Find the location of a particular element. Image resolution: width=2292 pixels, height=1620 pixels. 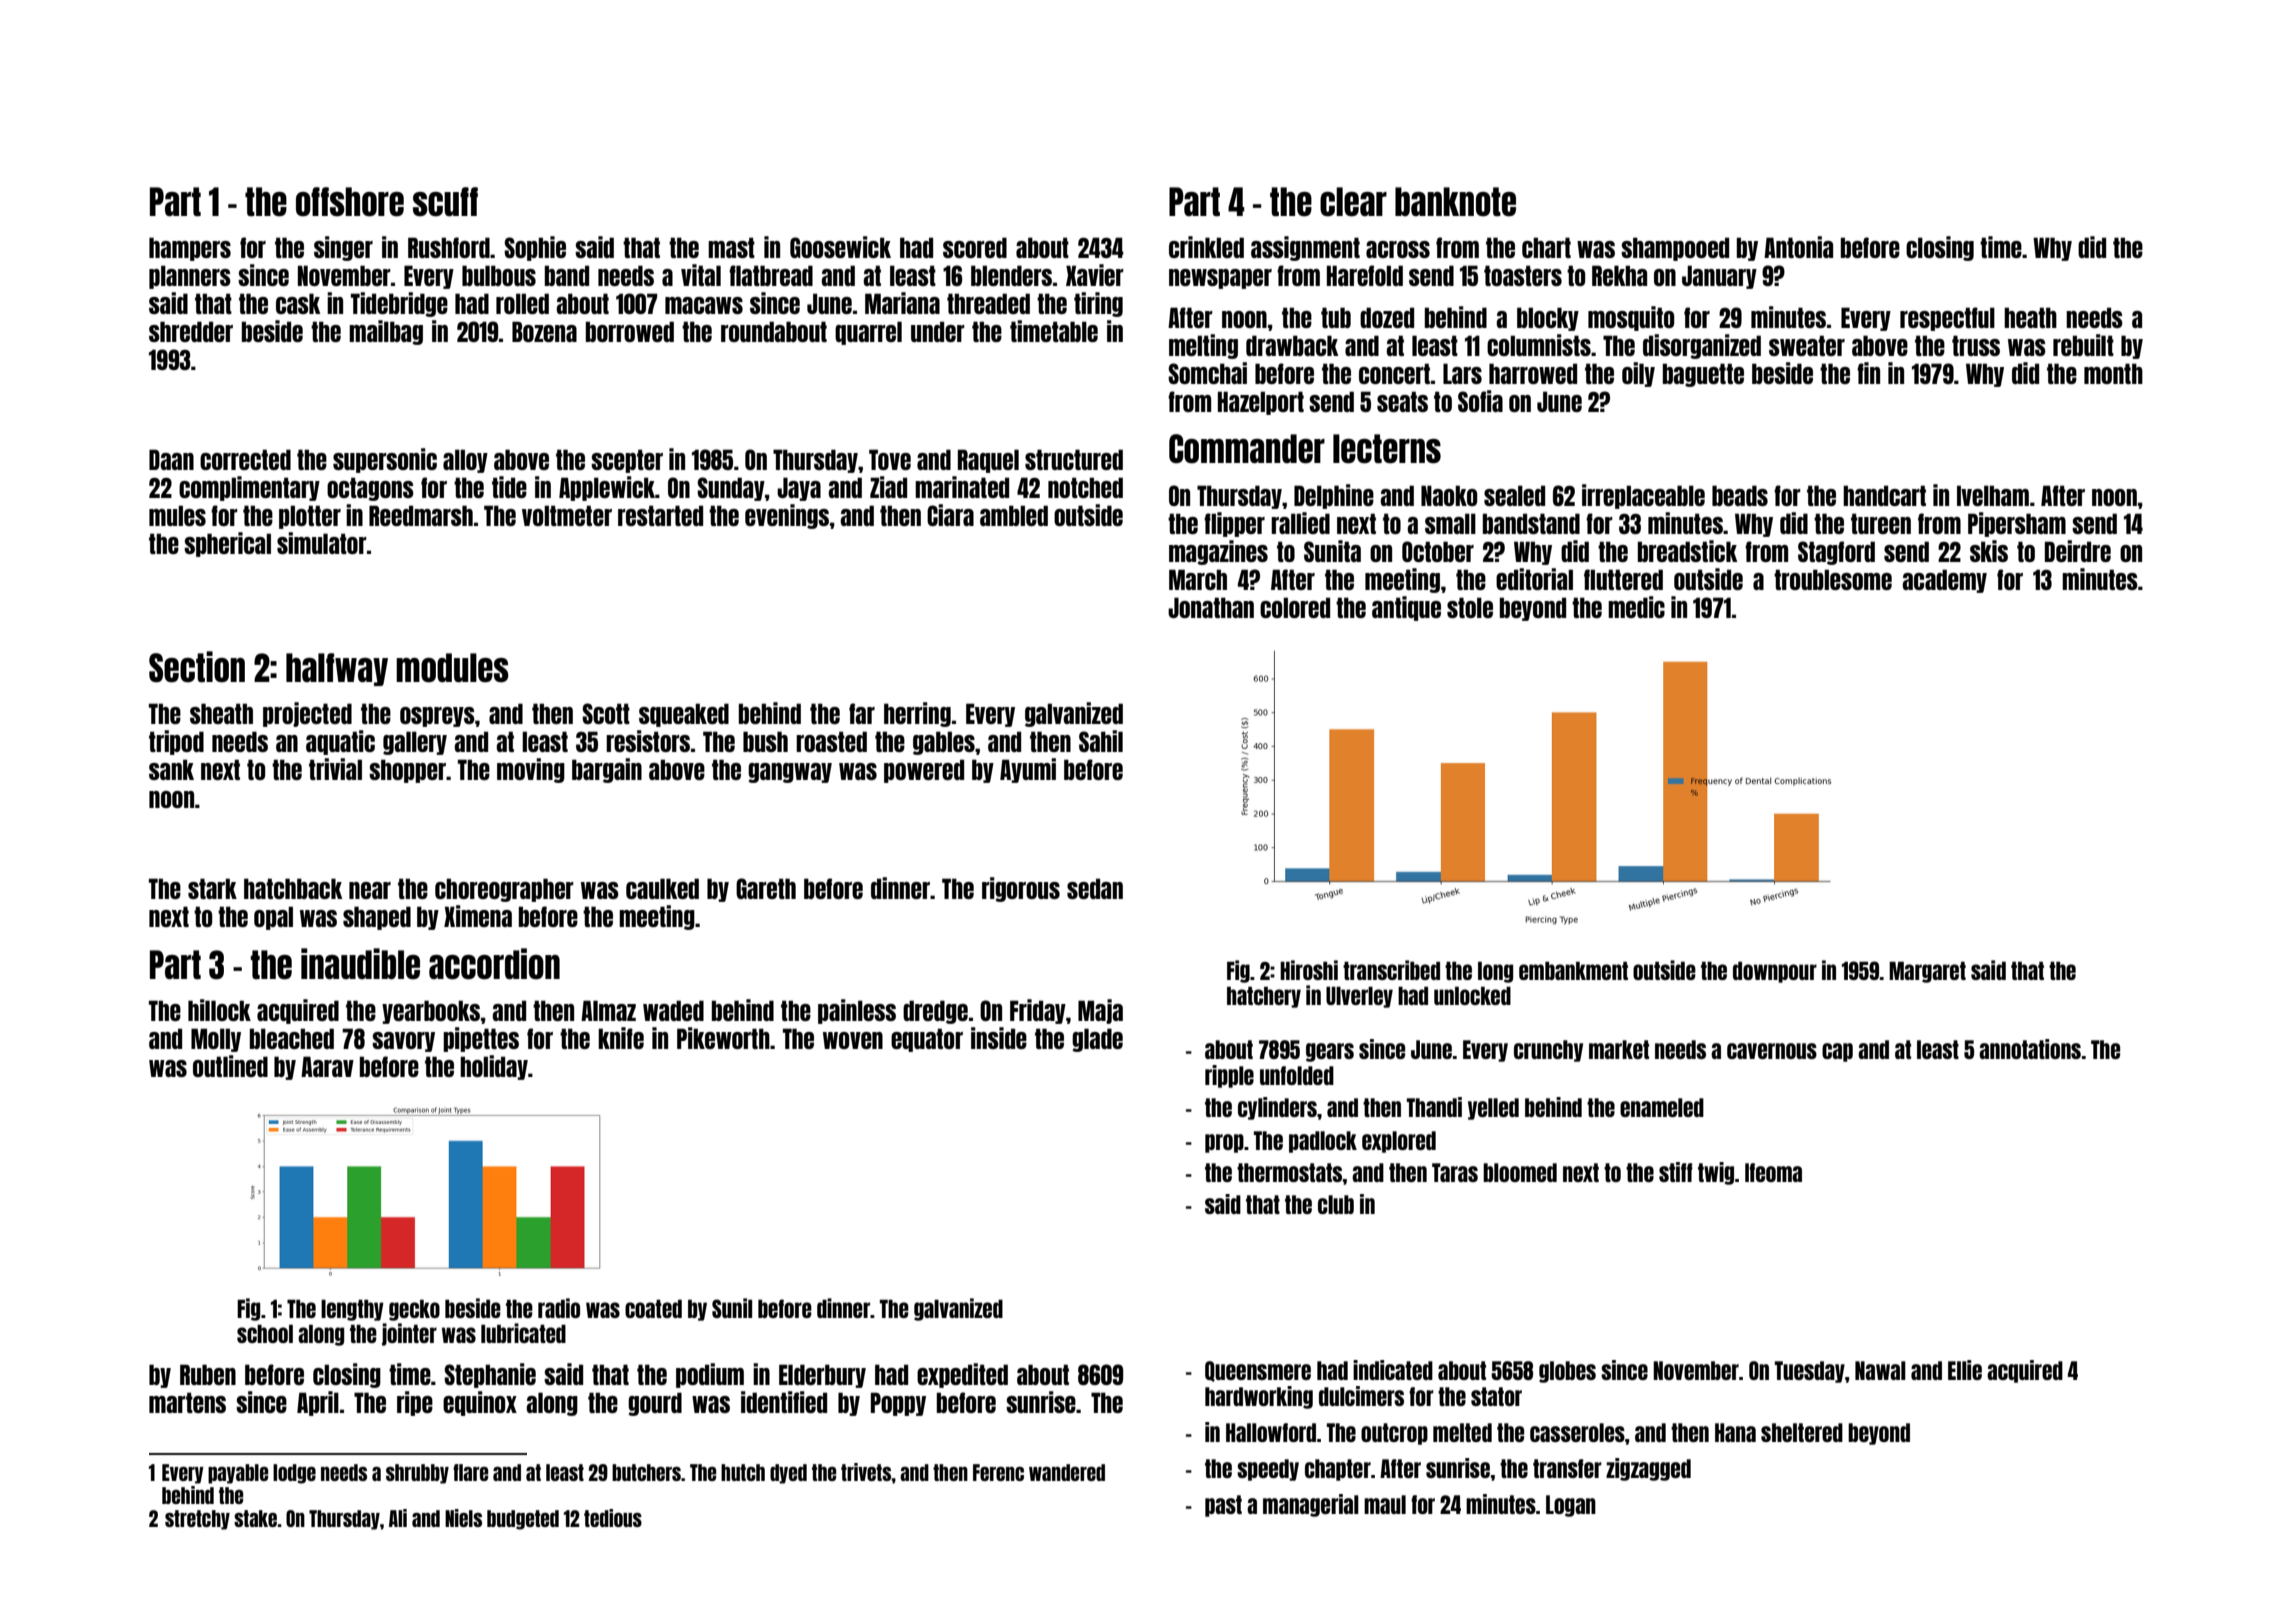

rolled is located at coordinates (522, 303).
